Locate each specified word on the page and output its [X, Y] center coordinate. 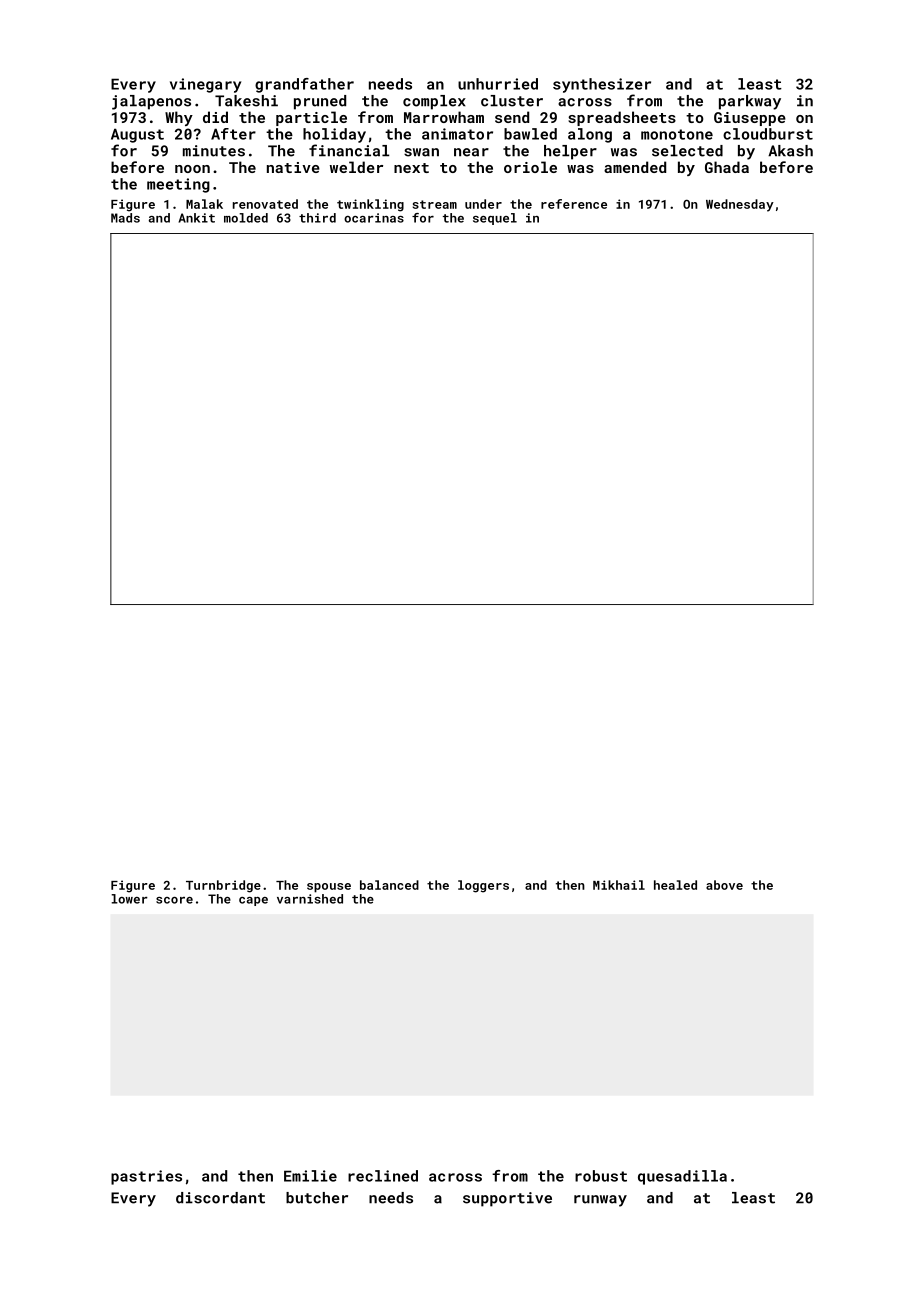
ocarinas [374, 218]
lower [129, 899]
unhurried [498, 84]
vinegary [205, 85]
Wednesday [740, 205]
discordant [220, 1198]
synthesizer [602, 85]
